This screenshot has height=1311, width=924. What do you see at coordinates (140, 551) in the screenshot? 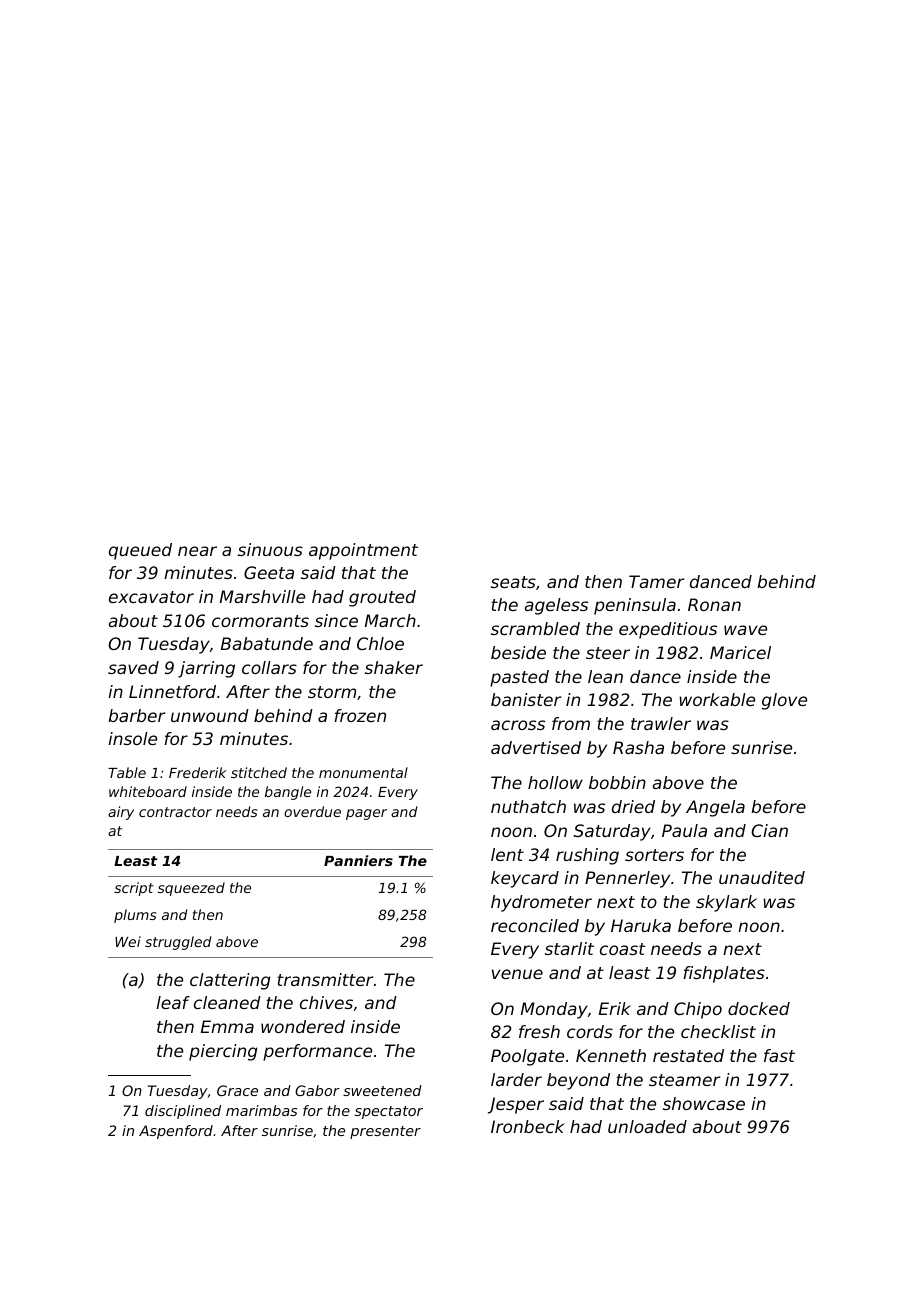
I see `queued` at bounding box center [140, 551].
